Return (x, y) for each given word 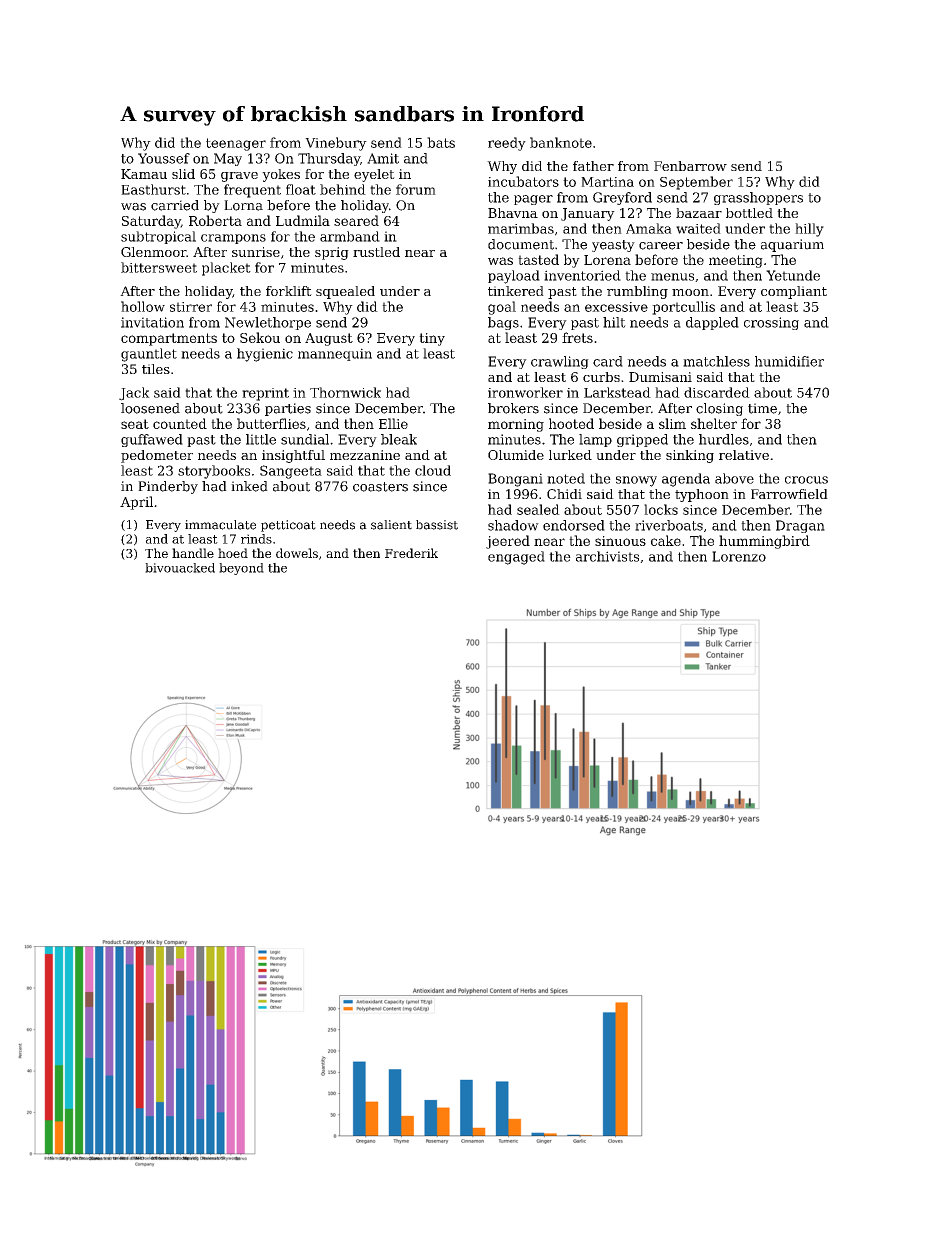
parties (288, 409)
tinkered (516, 291)
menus (672, 277)
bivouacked (180, 568)
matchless (716, 361)
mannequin (335, 354)
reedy (507, 144)
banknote (561, 142)
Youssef (164, 158)
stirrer (191, 307)
